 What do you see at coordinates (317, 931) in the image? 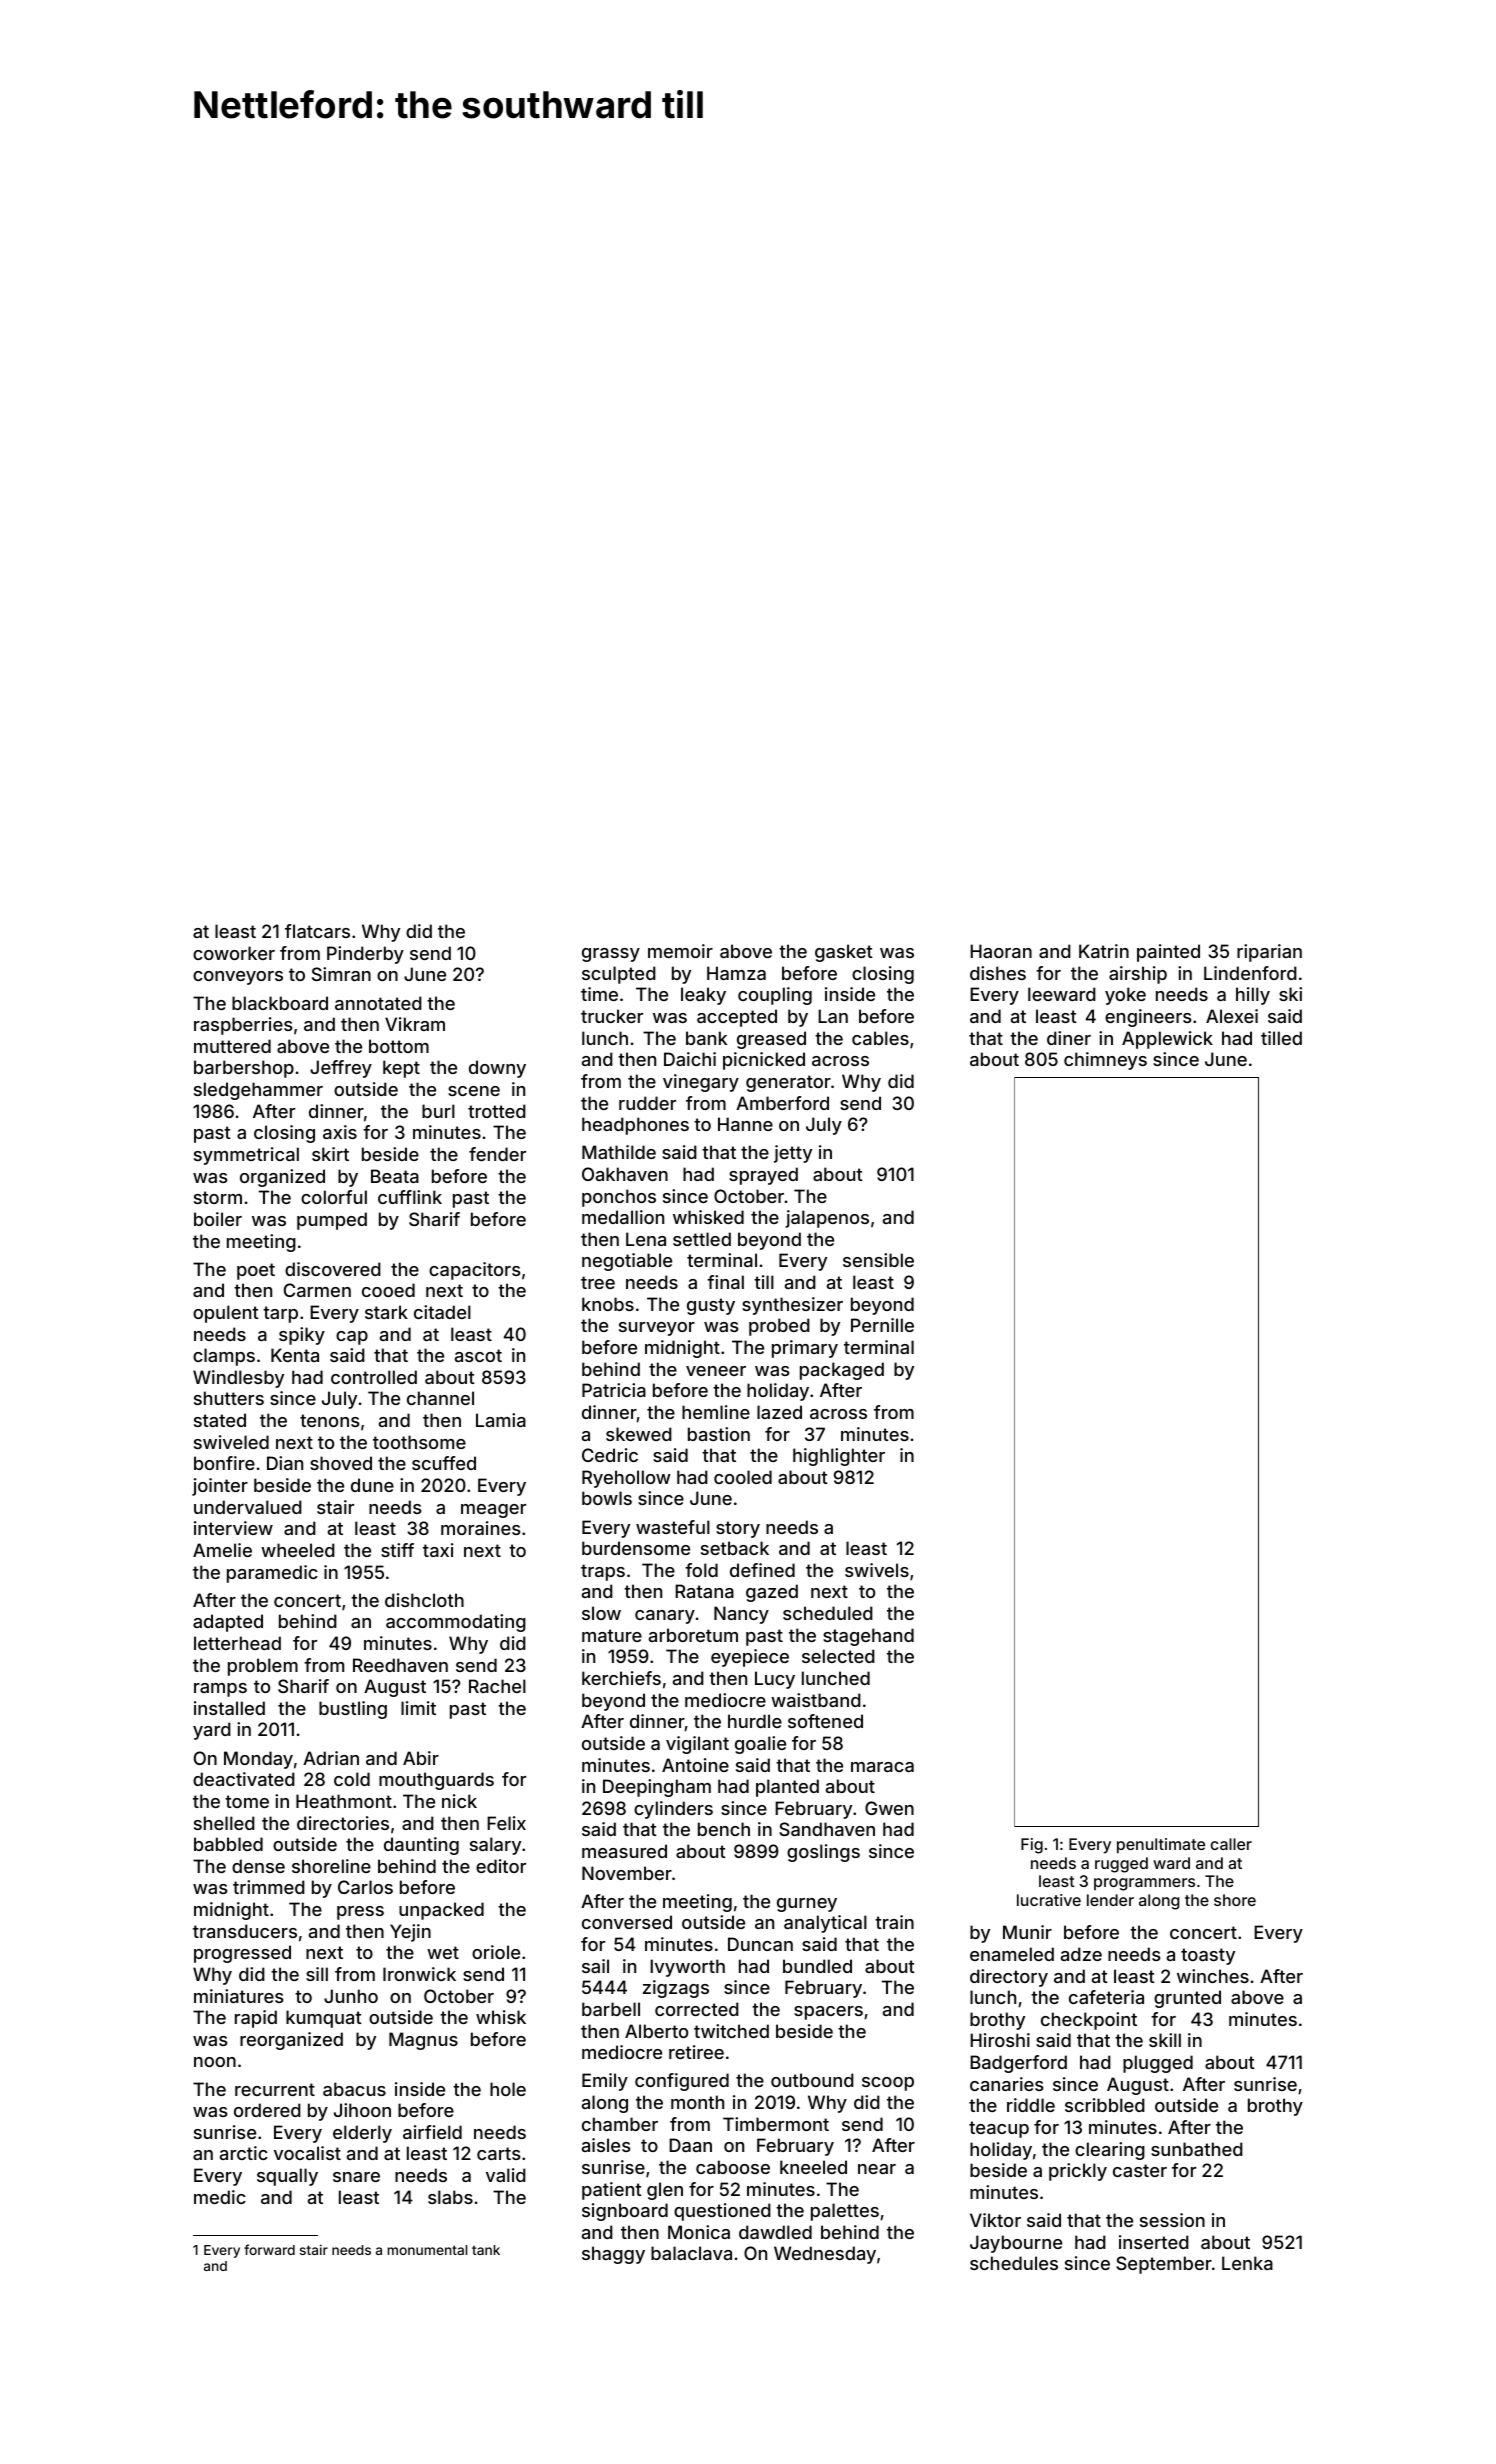
I see `flatcars` at bounding box center [317, 931].
